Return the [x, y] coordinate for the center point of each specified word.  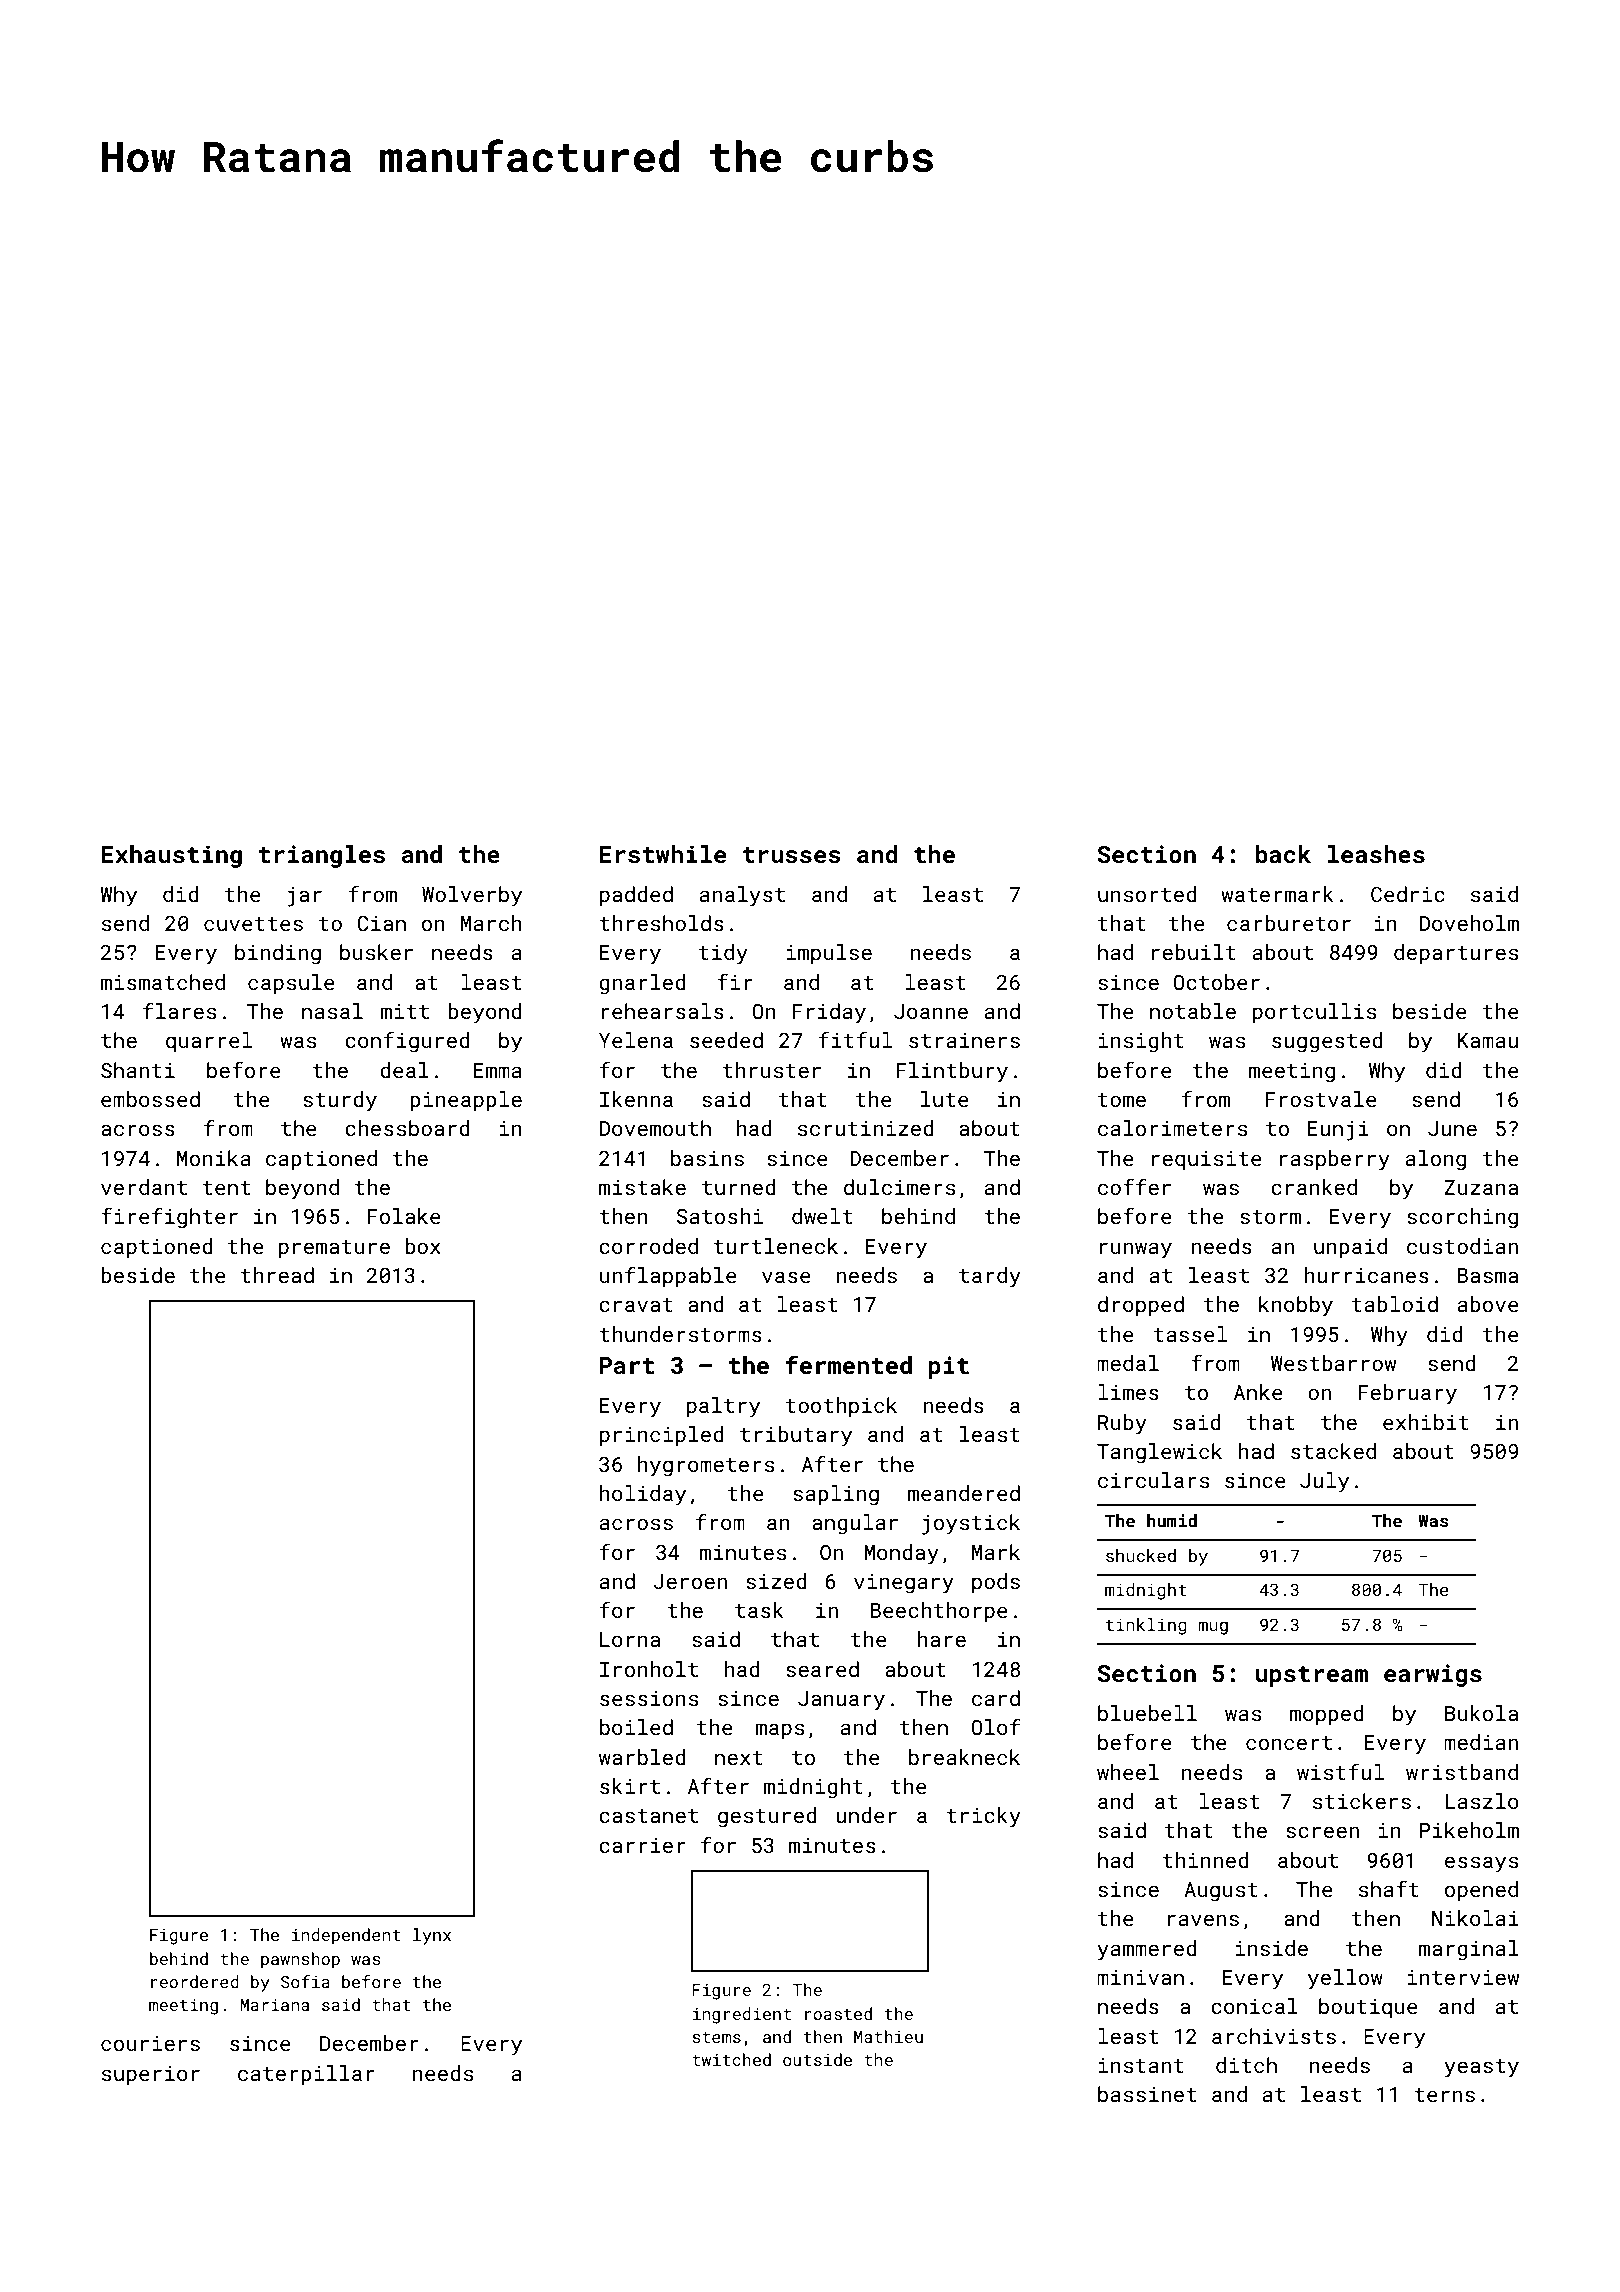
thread [277, 1275]
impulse [829, 954]
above [1488, 1304]
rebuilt [1194, 952]
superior [151, 2076]
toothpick [841, 1407]
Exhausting [171, 856]
